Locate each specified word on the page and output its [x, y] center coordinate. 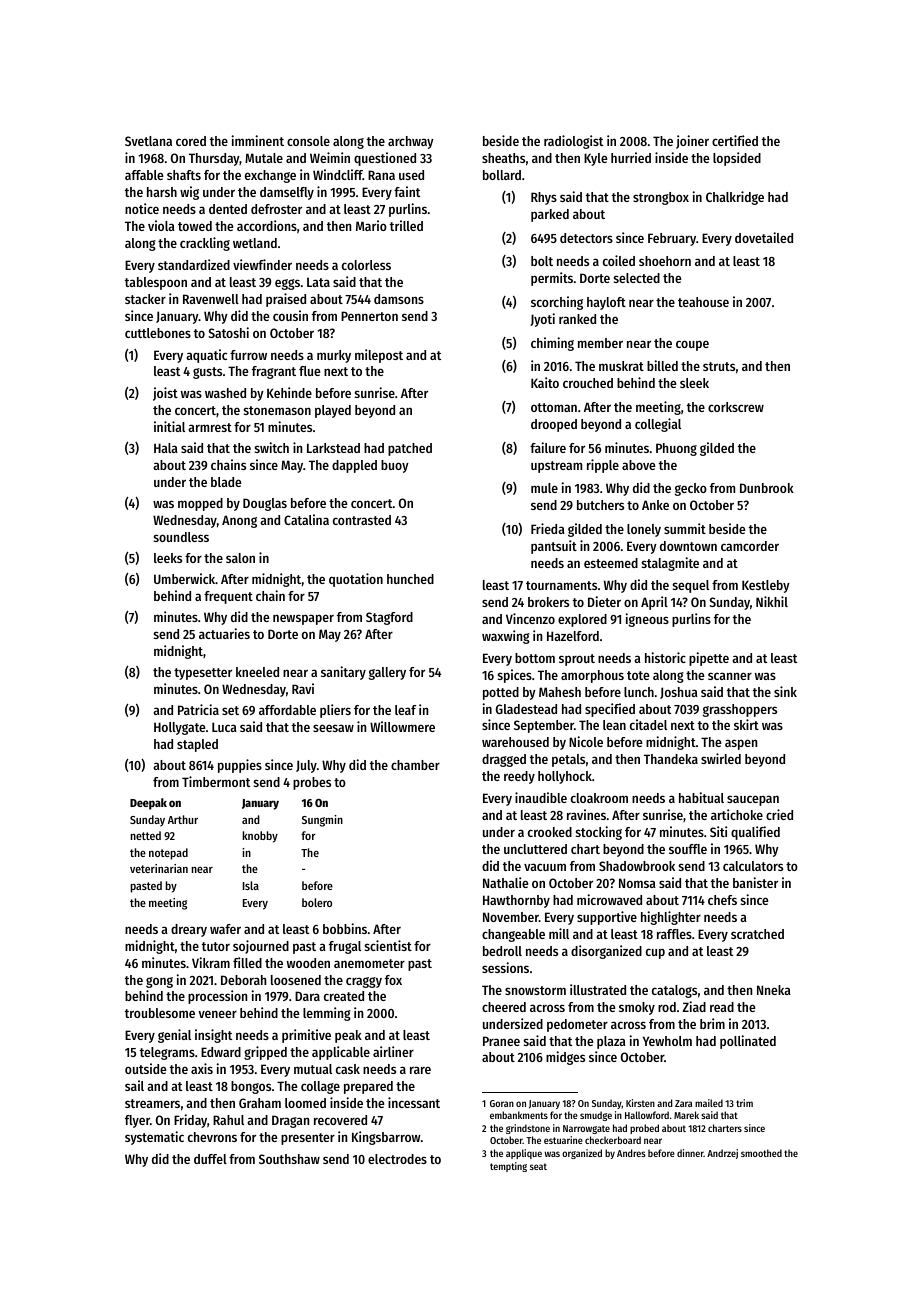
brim [712, 1023]
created [344, 996]
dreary [189, 930]
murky [334, 356]
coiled [619, 260]
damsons [399, 299]
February [672, 239]
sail [134, 1085]
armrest [210, 427]
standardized [194, 264]
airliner [393, 1051]
